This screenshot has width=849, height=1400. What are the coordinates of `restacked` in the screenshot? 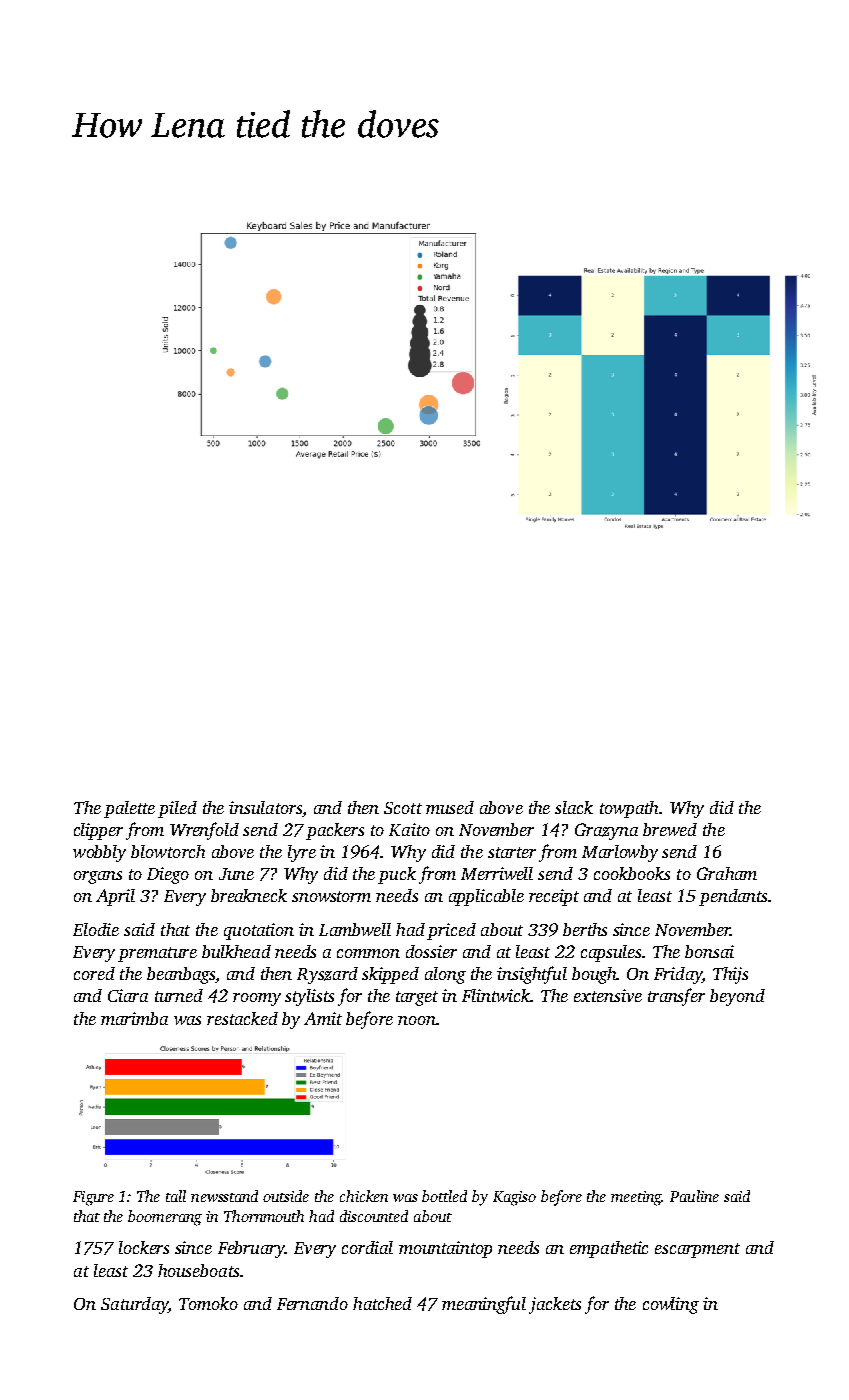 It's located at (242, 1018).
